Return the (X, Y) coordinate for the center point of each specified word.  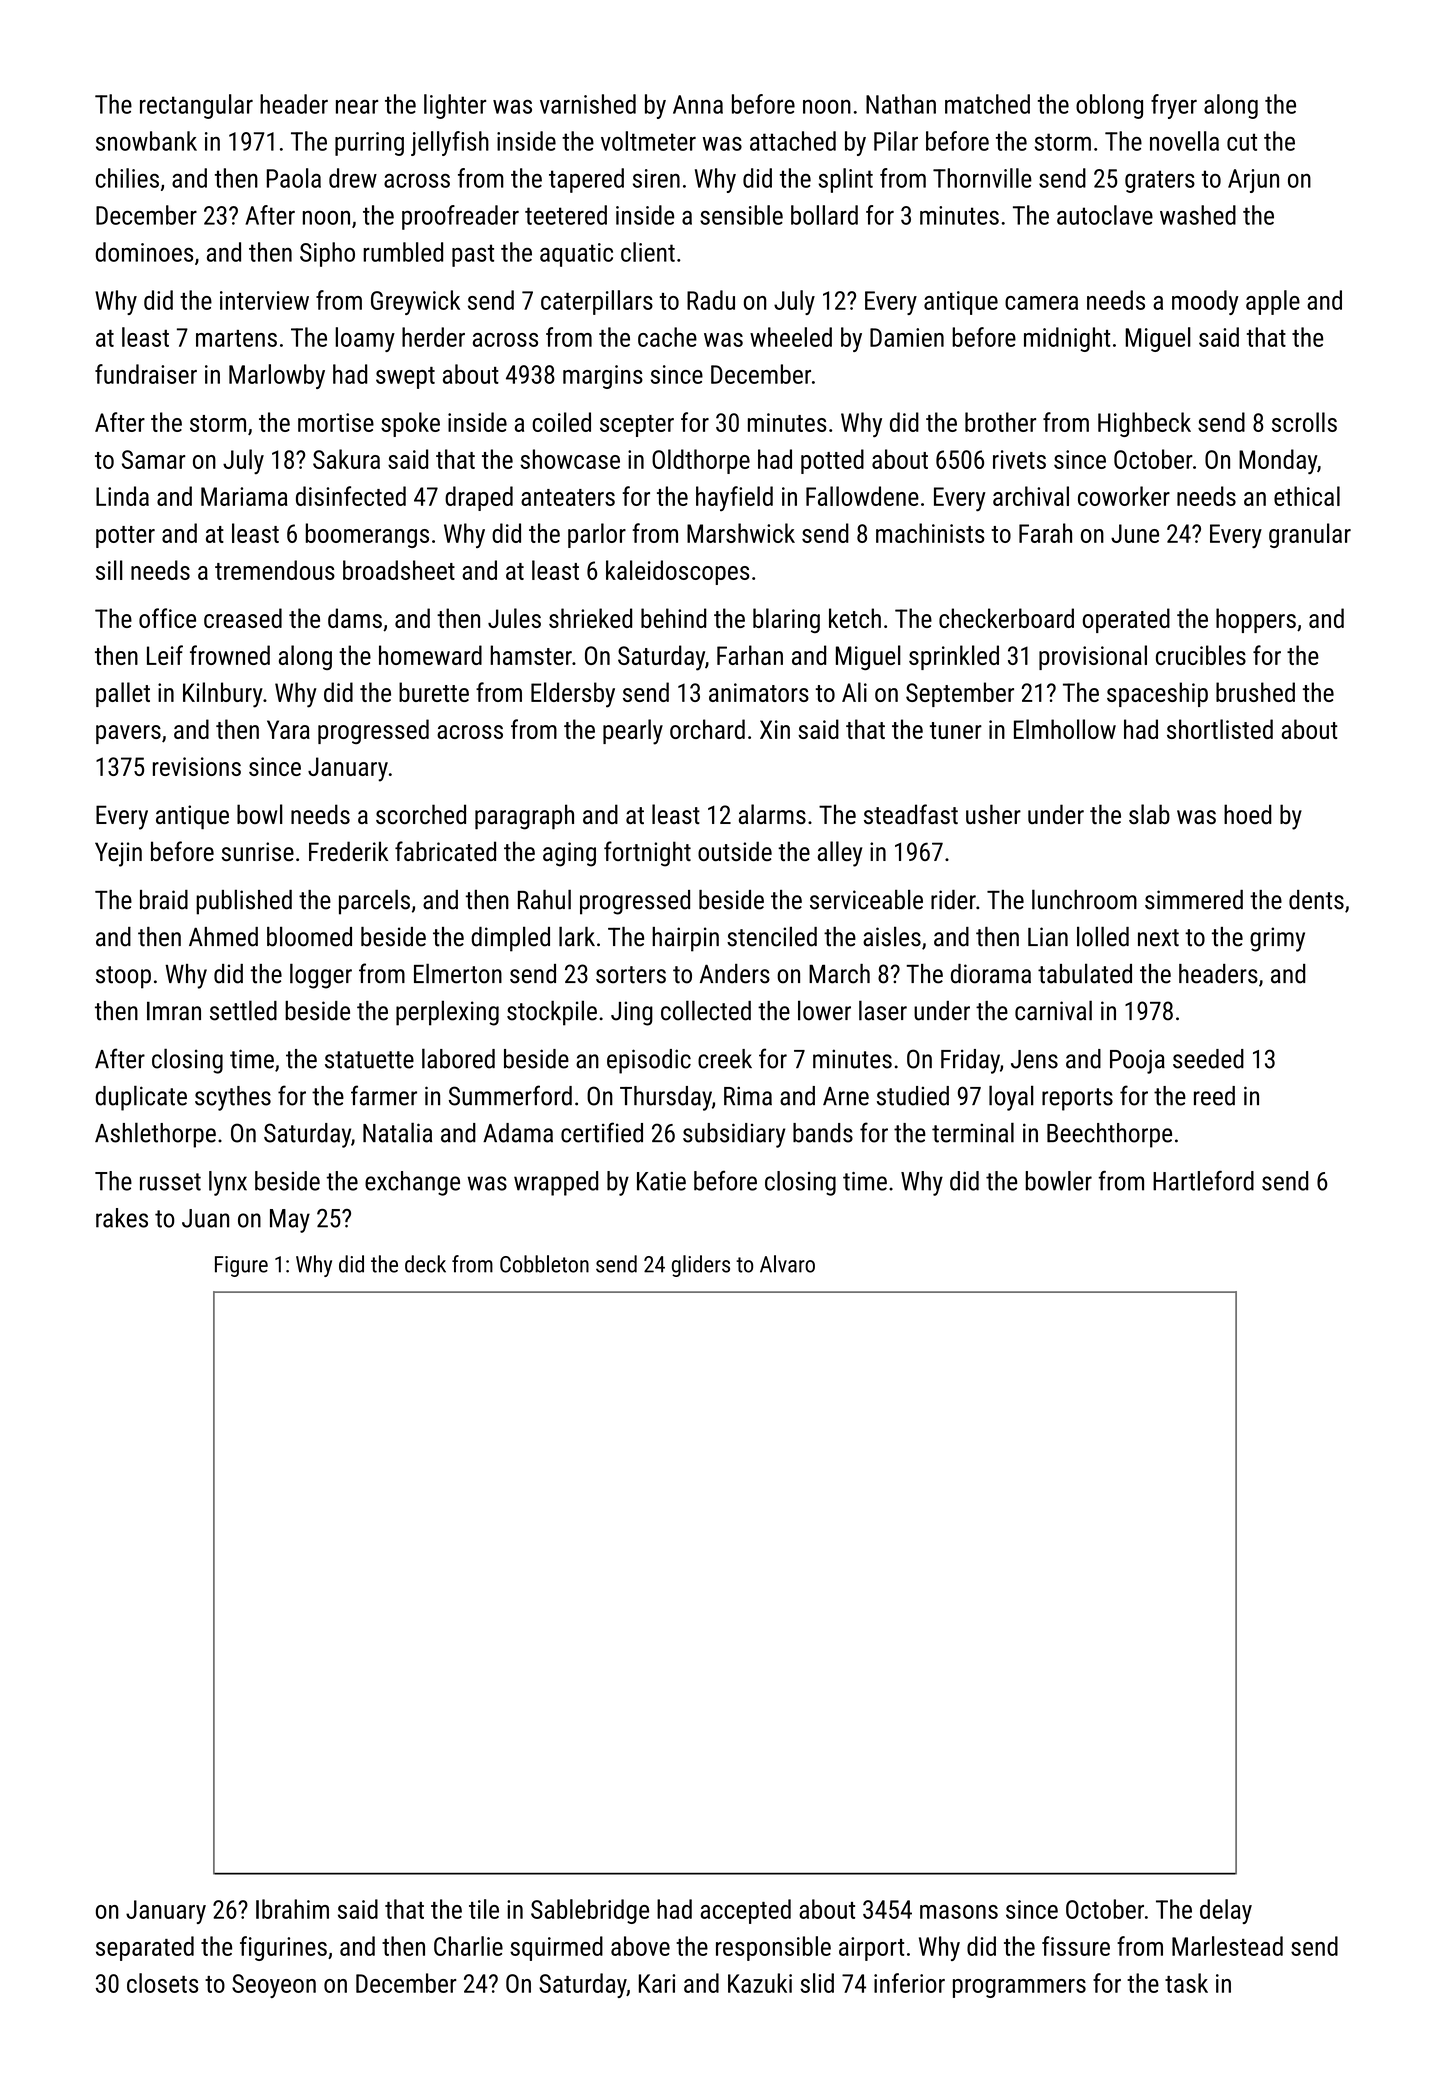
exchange (412, 1183)
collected (706, 1010)
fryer (1174, 106)
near (357, 107)
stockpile (552, 1013)
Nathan (901, 104)
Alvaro (787, 1264)
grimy (1277, 939)
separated (145, 1948)
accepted (746, 1911)
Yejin (118, 854)
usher (993, 814)
